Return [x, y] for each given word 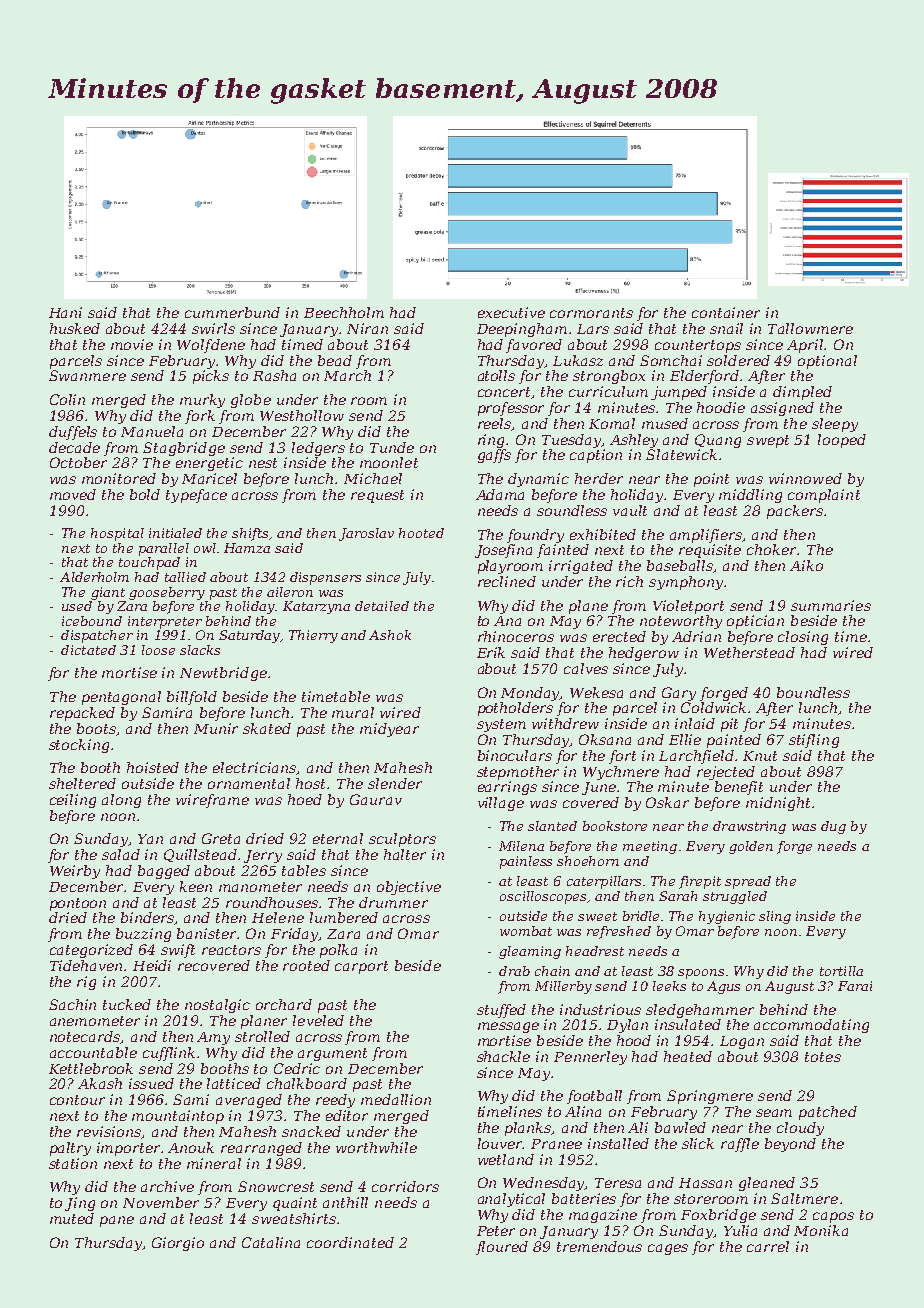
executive [511, 312]
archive [167, 1186]
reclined [507, 581]
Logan [742, 1042]
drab [514, 971]
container [726, 312]
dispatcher [97, 636]
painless [526, 862]
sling [775, 917]
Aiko [806, 565]
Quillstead [200, 855]
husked [75, 328]
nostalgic [217, 1006]
